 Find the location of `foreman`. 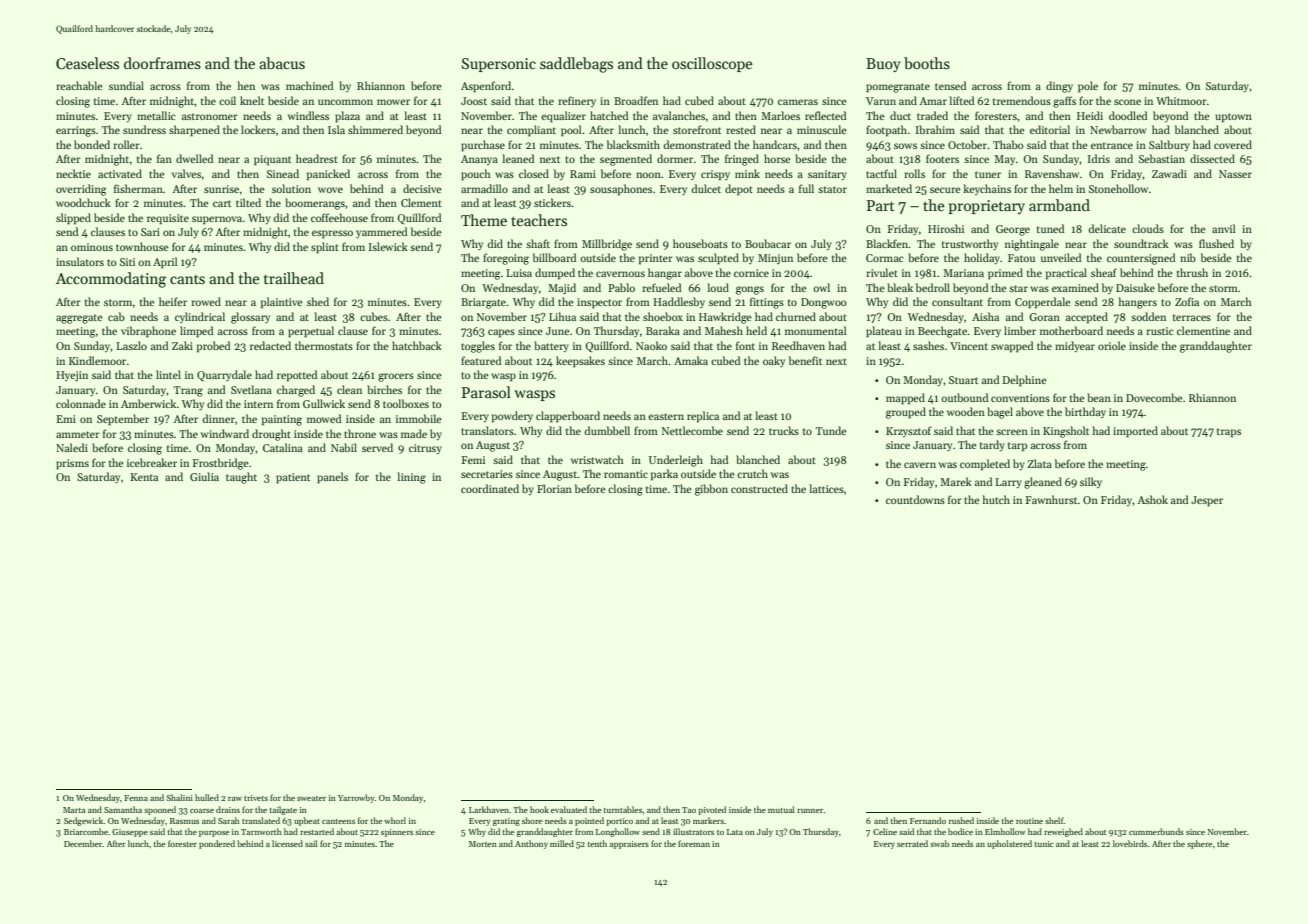

foreman is located at coordinates (694, 843).
